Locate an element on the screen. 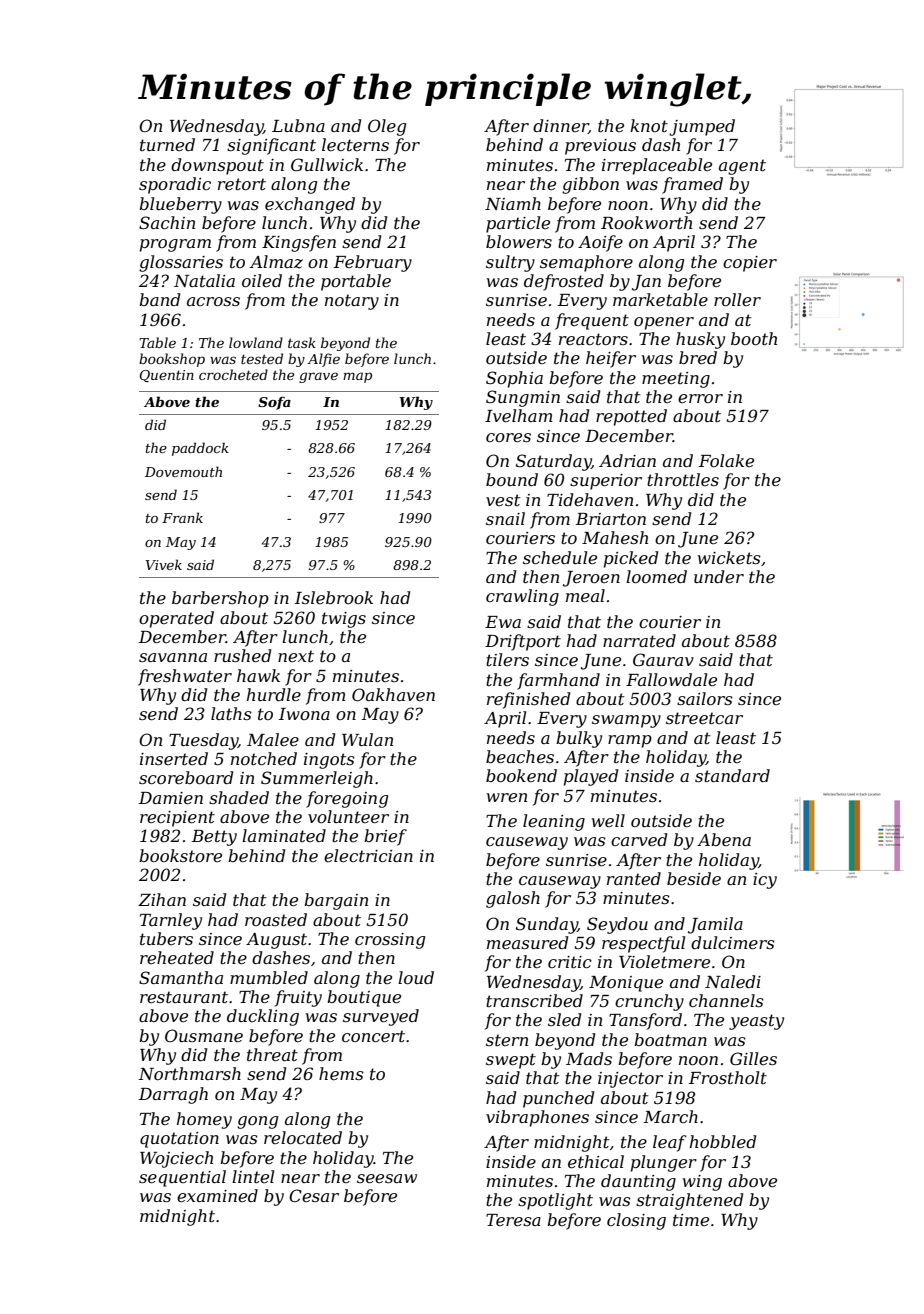 This screenshot has width=924, height=1314. Abena is located at coordinates (724, 839).
